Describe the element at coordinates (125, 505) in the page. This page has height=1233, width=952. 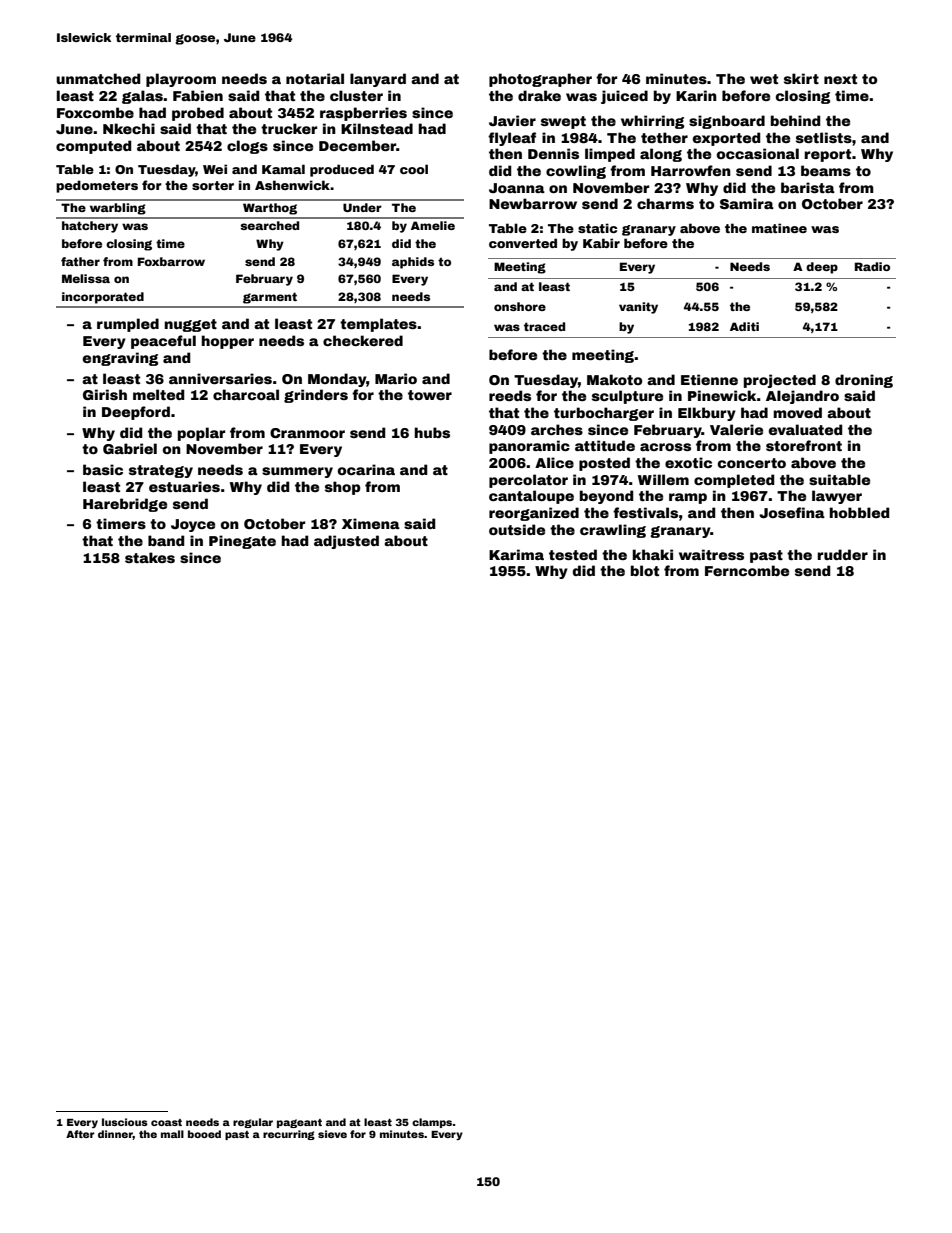
I see `Harebridge` at that location.
